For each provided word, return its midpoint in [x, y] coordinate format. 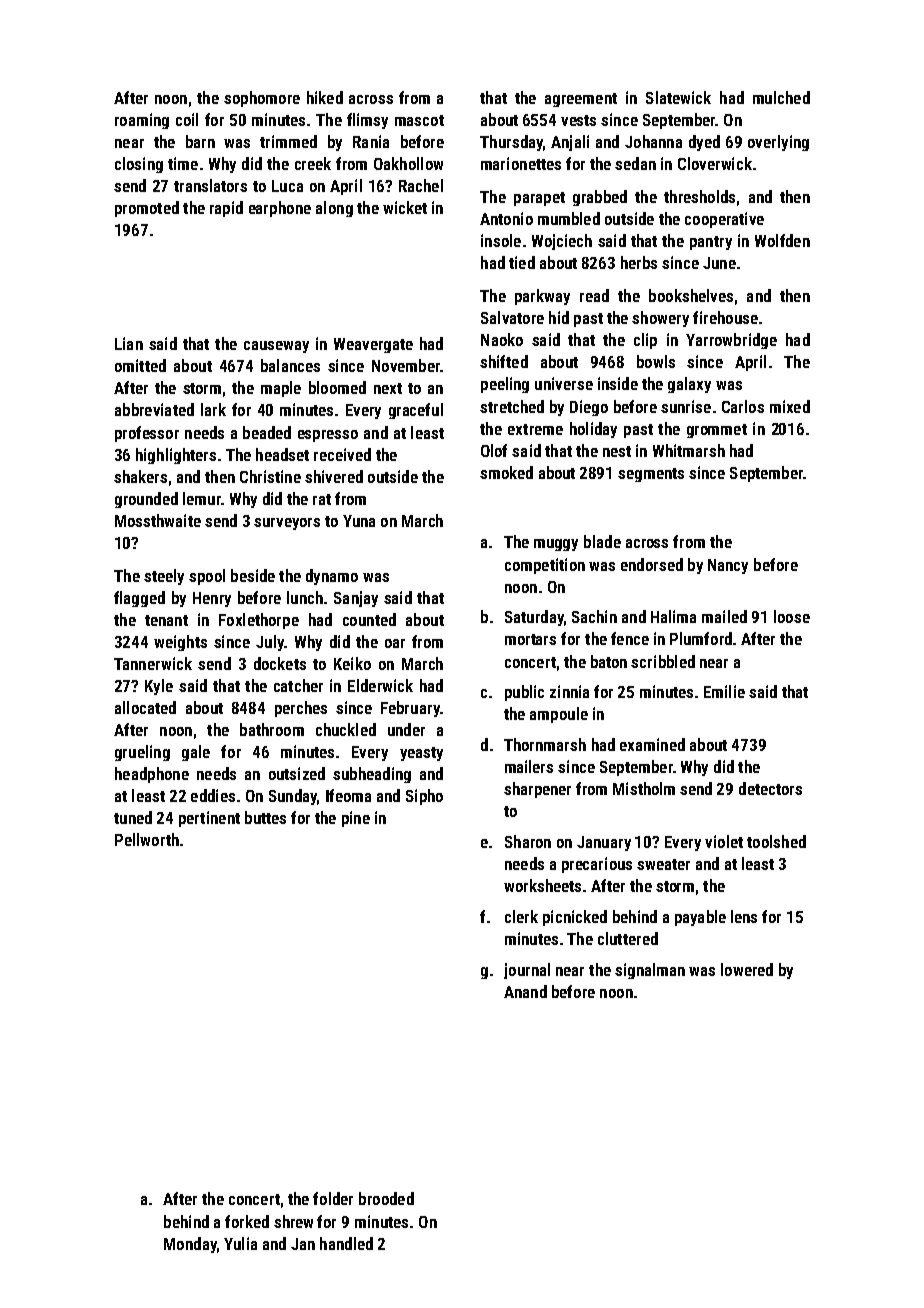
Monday [190, 1245]
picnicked [575, 918]
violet [724, 841]
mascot [419, 120]
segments [651, 475]
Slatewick [678, 97]
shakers [140, 476]
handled [346, 1243]
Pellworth [147, 839]
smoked [506, 472]
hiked [325, 97]
